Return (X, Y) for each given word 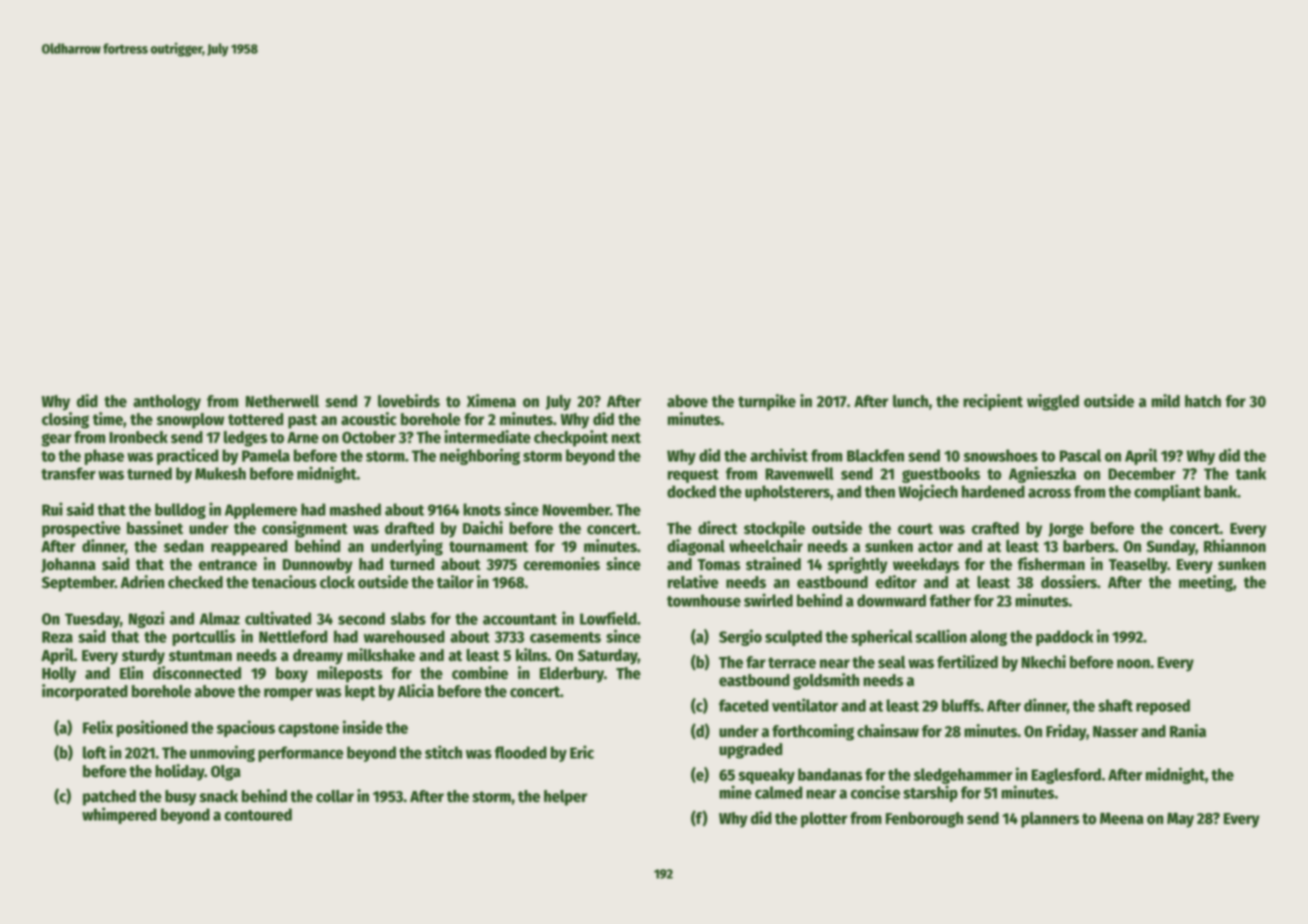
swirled (768, 600)
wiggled (1053, 402)
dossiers (1069, 582)
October (369, 437)
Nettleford (293, 636)
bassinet (155, 528)
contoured (258, 814)
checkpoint (571, 438)
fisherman (1051, 564)
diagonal (696, 547)
